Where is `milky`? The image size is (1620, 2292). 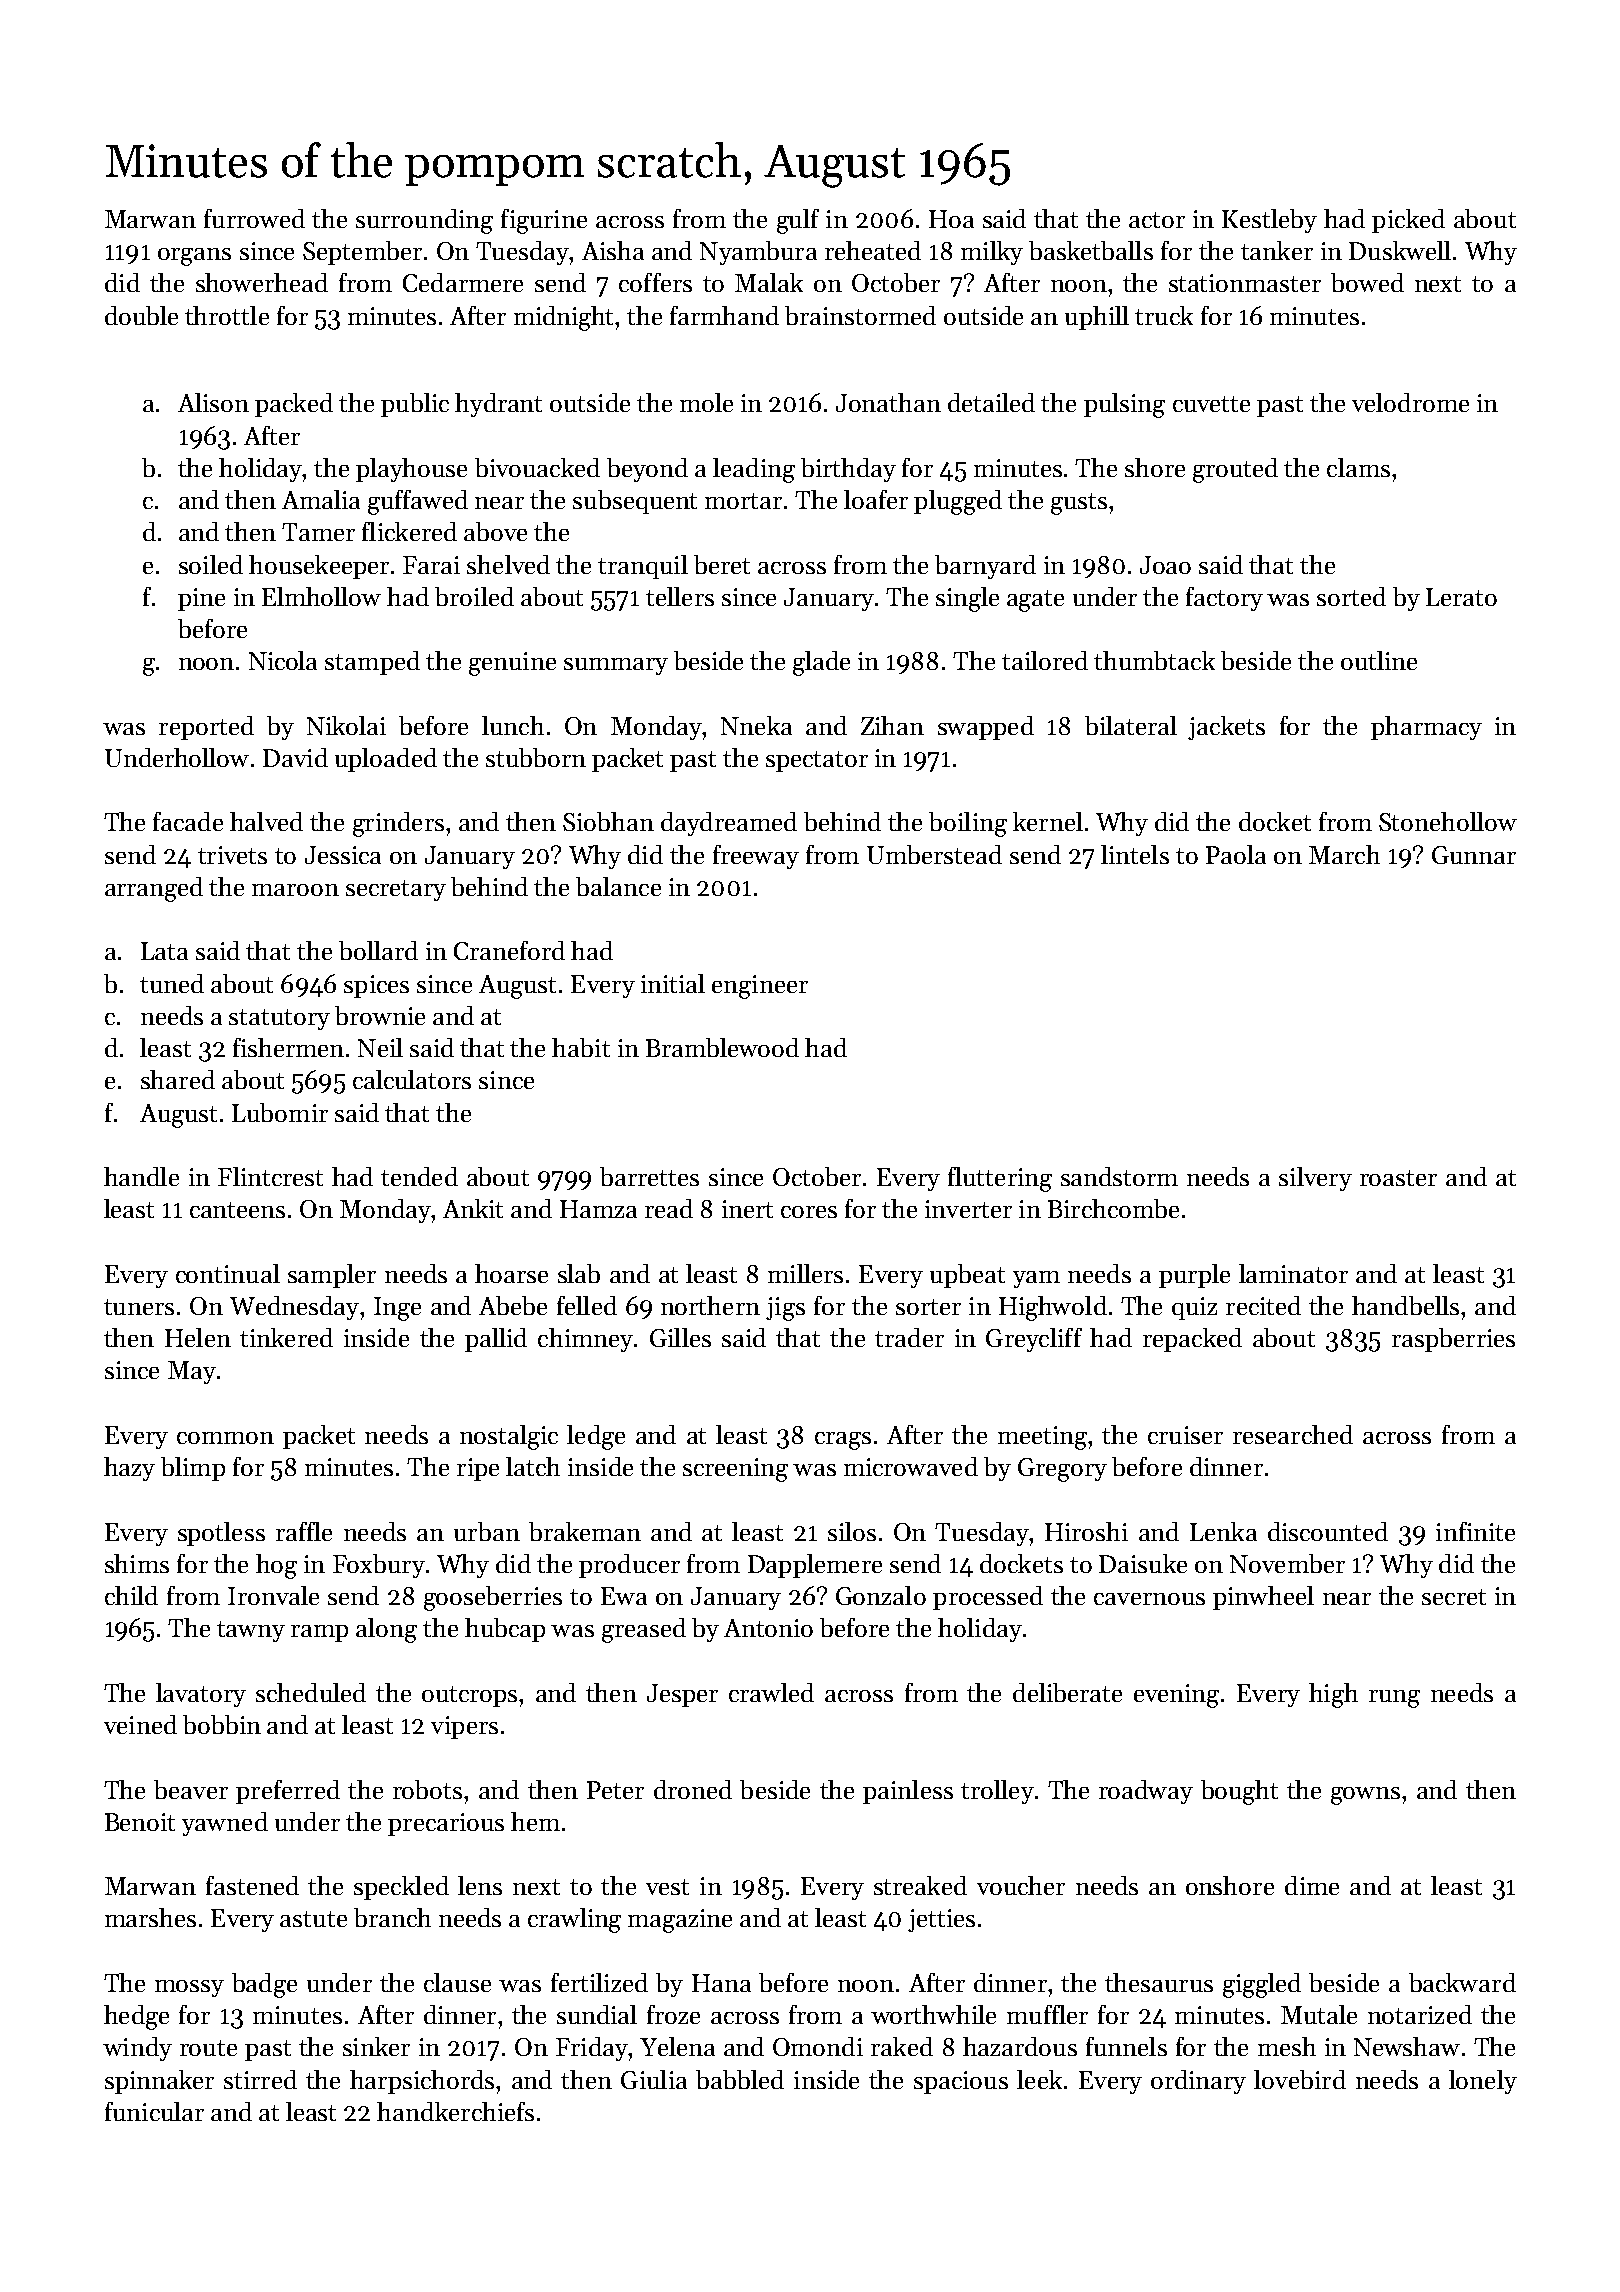 milky is located at coordinates (992, 253).
